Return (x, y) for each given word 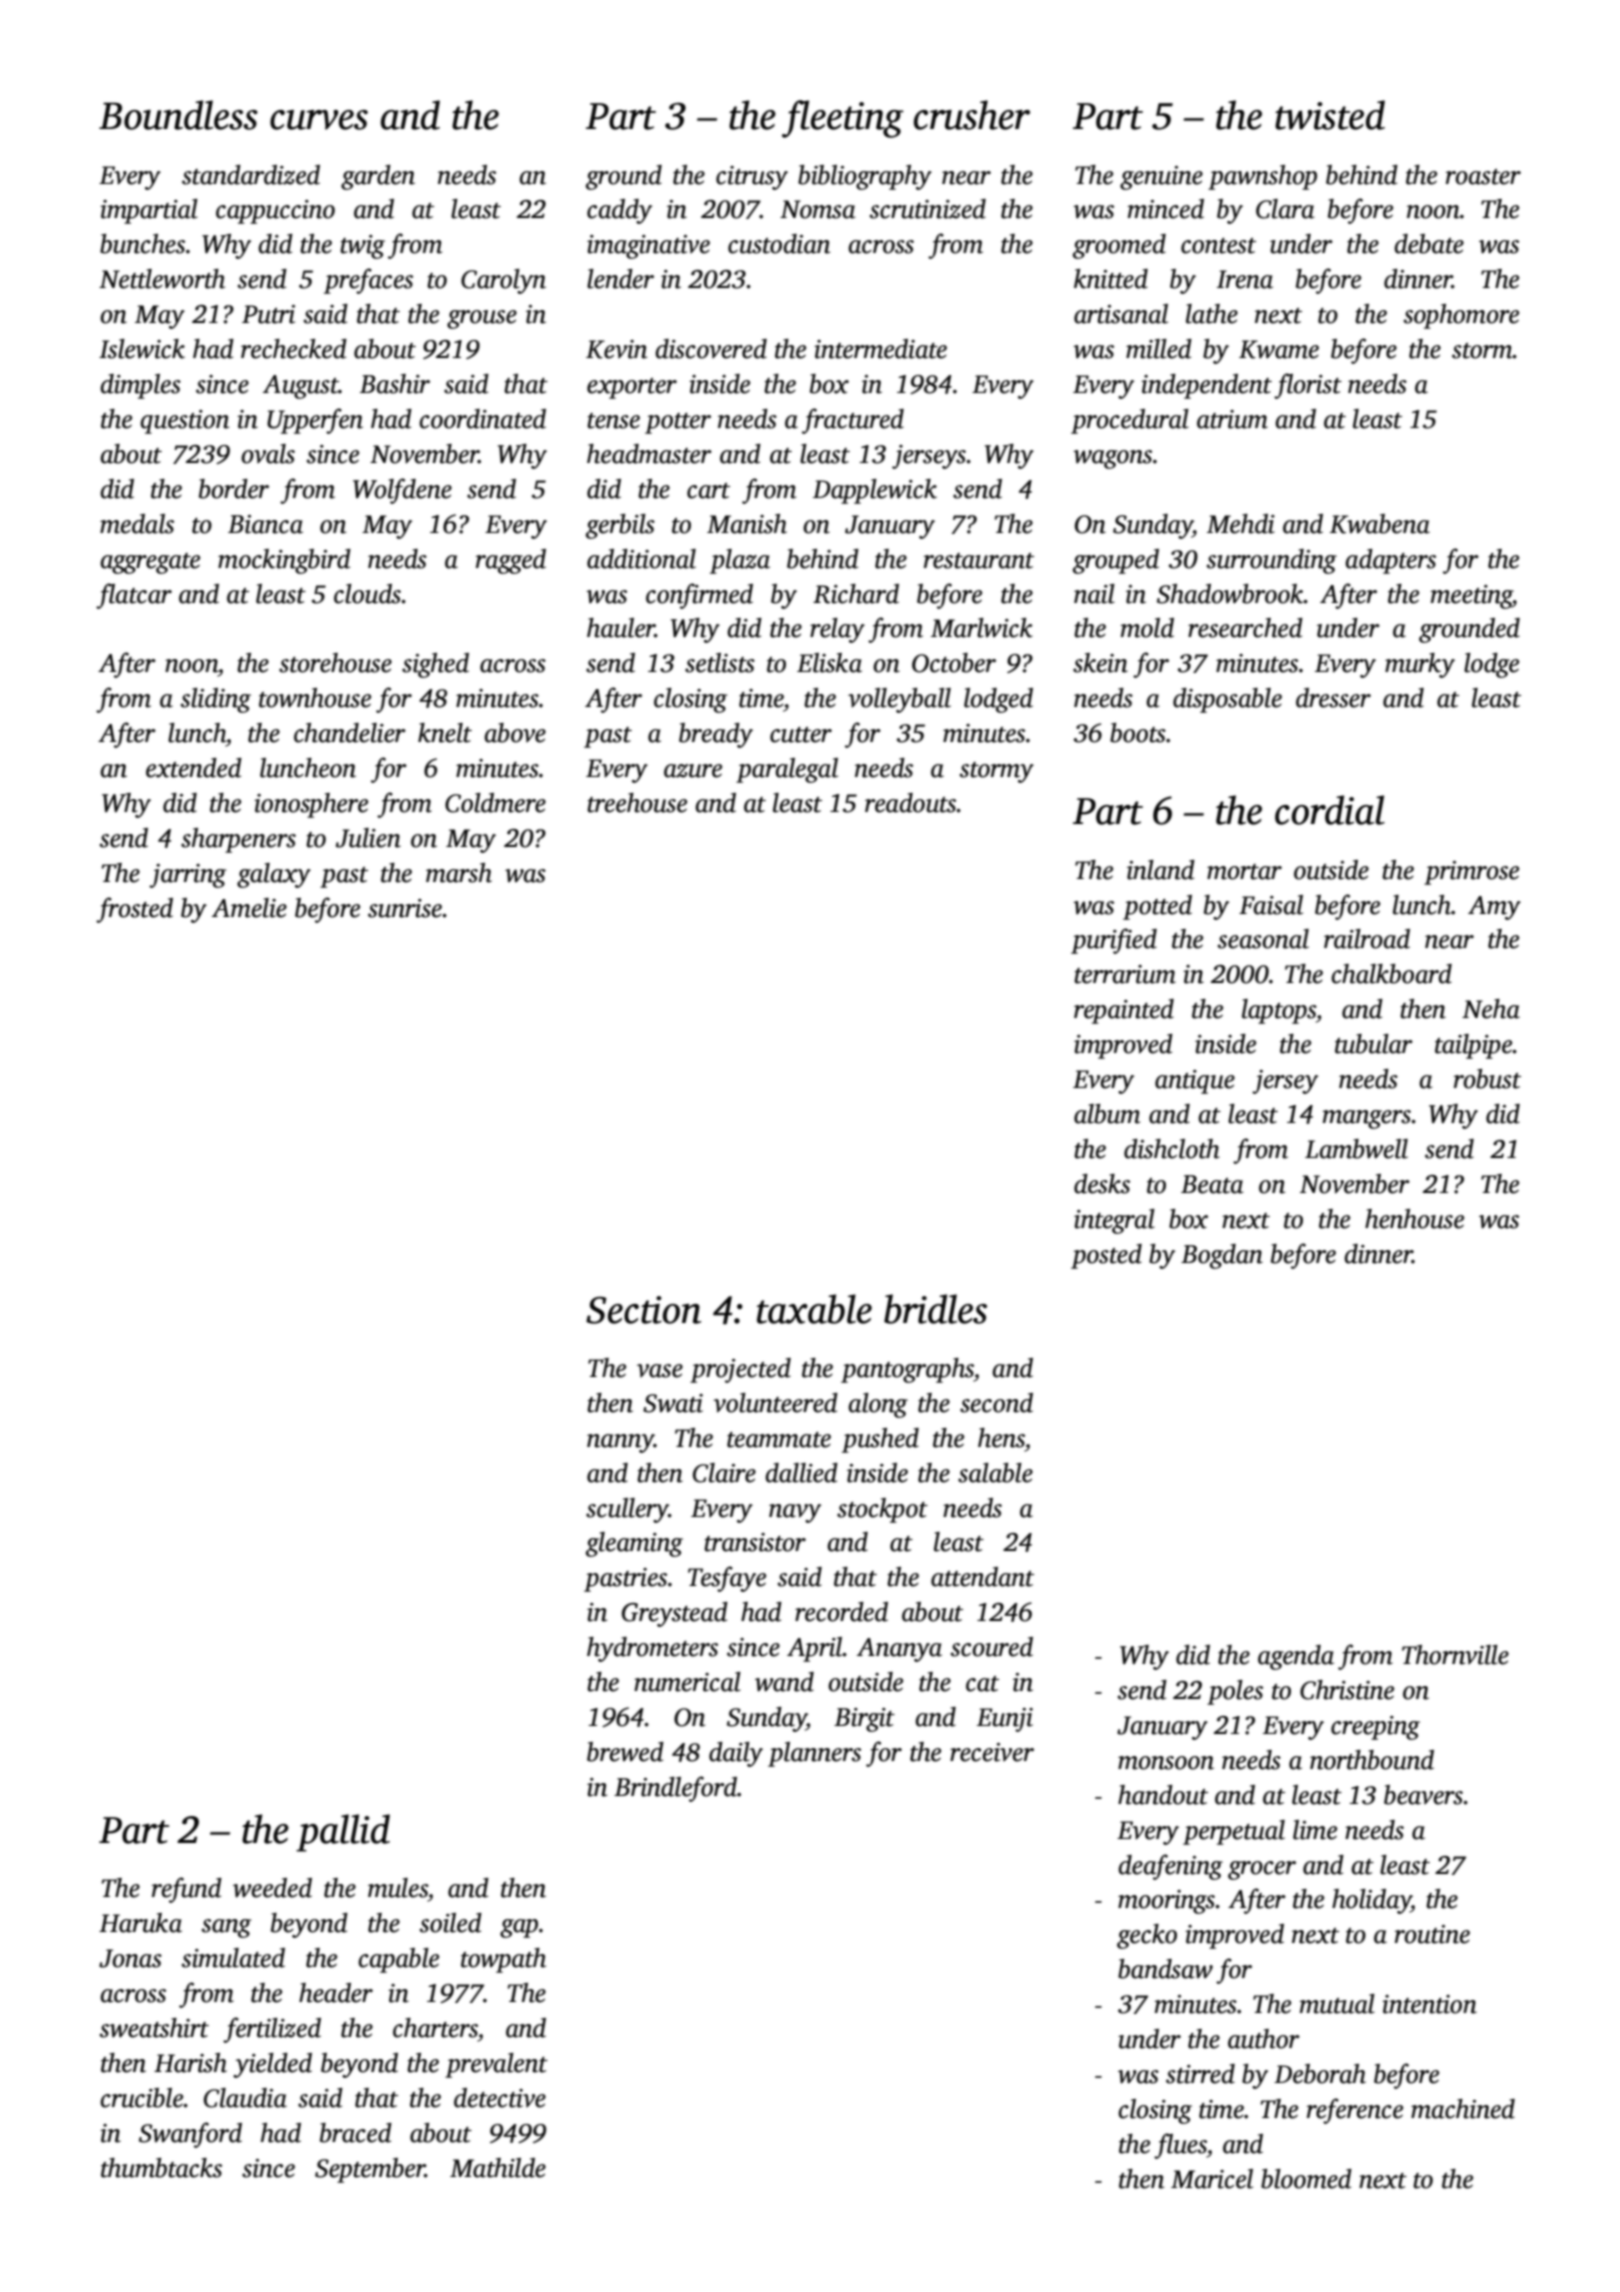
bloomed (1306, 2179)
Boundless (178, 115)
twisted (1330, 115)
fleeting (843, 119)
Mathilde (498, 2168)
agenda (1296, 1657)
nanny (620, 1443)
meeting (1472, 597)
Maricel (1212, 2179)
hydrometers (652, 1649)
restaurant (979, 561)
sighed (435, 665)
